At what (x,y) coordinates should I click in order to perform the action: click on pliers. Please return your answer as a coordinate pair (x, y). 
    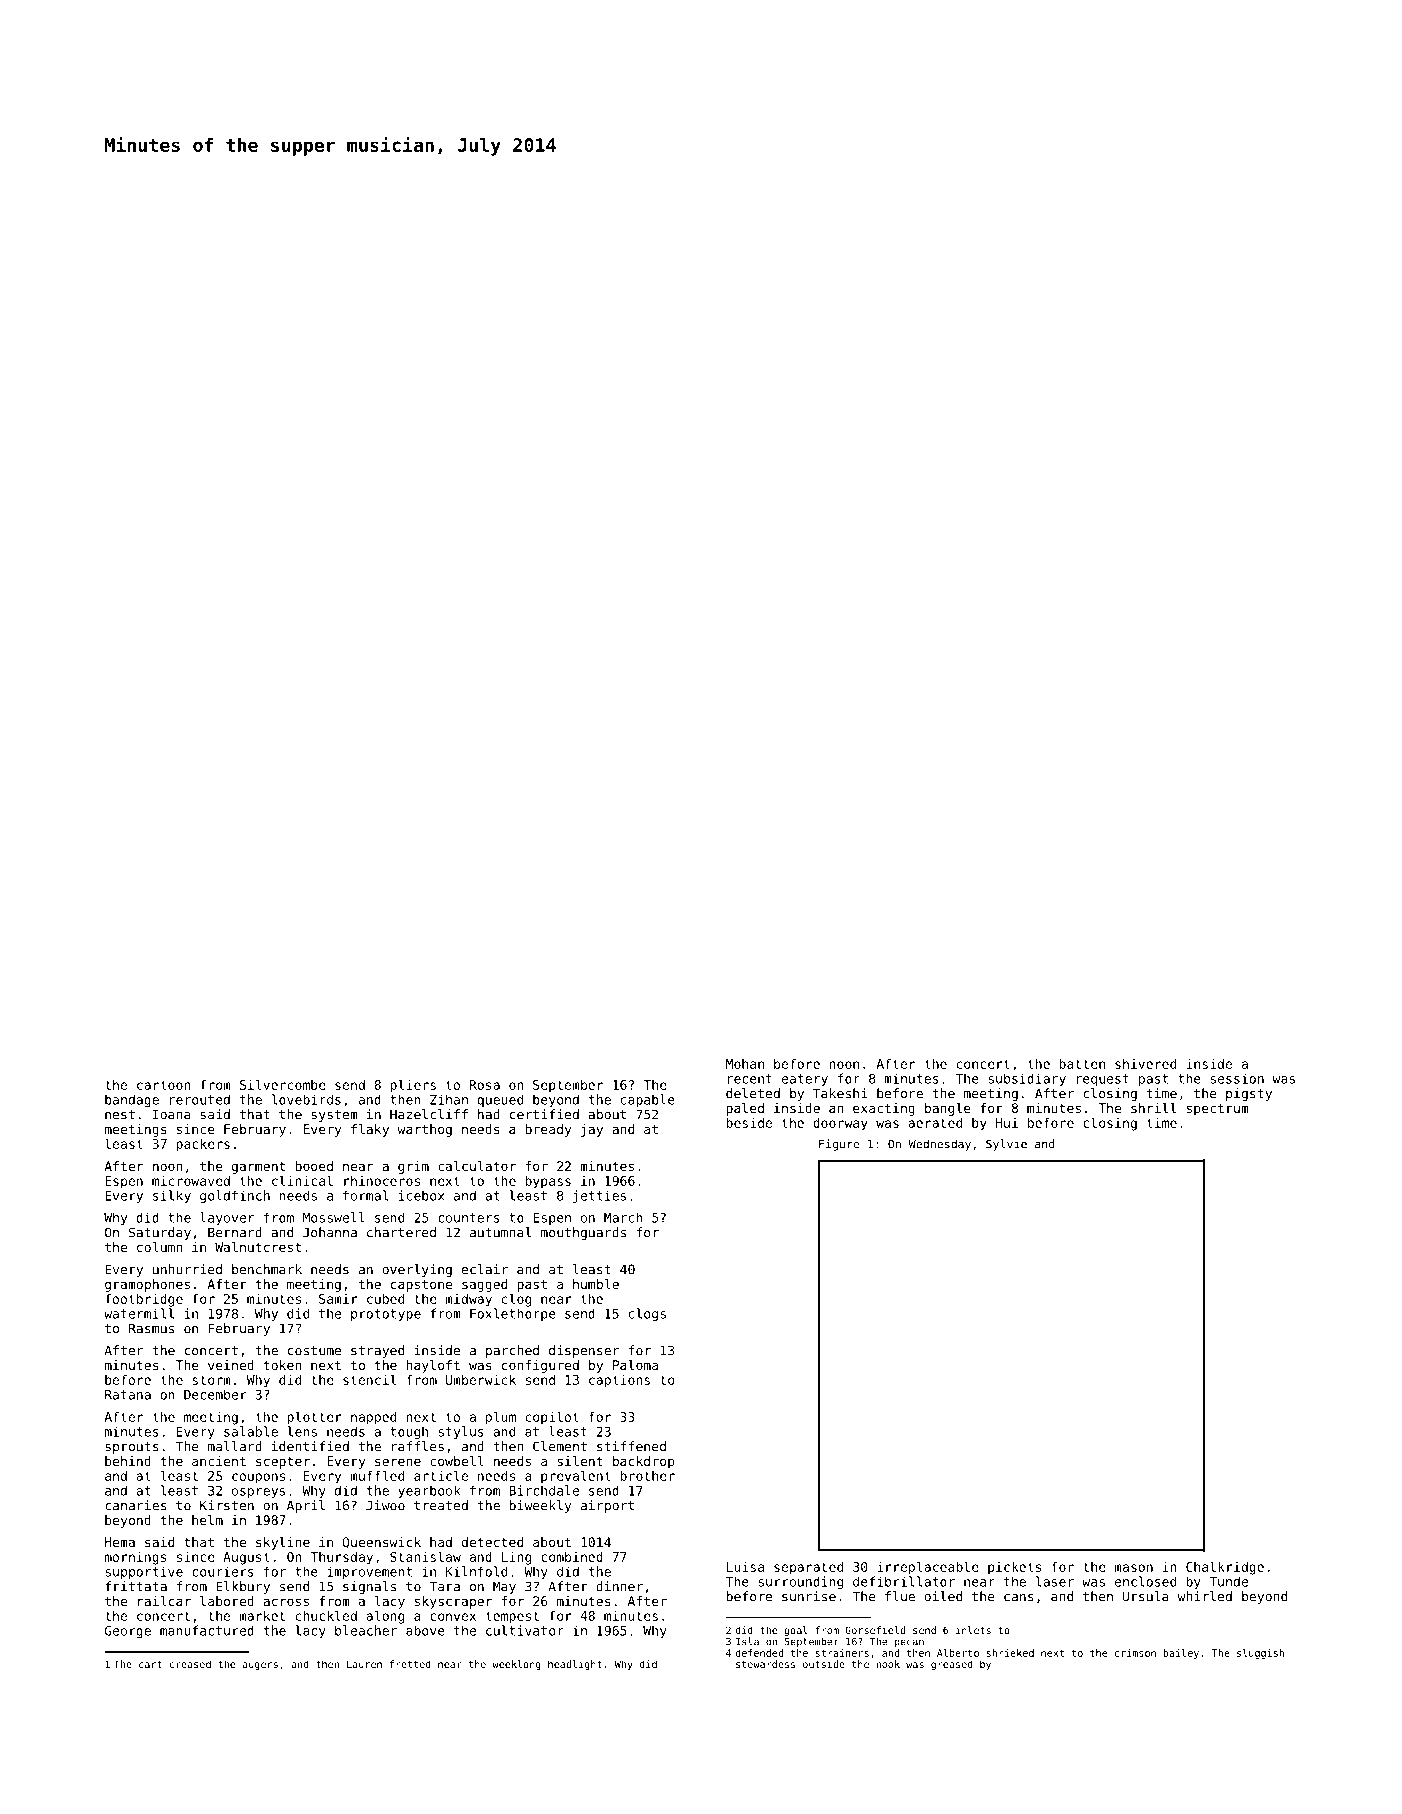
    Looking at the image, I should click on (413, 1086).
